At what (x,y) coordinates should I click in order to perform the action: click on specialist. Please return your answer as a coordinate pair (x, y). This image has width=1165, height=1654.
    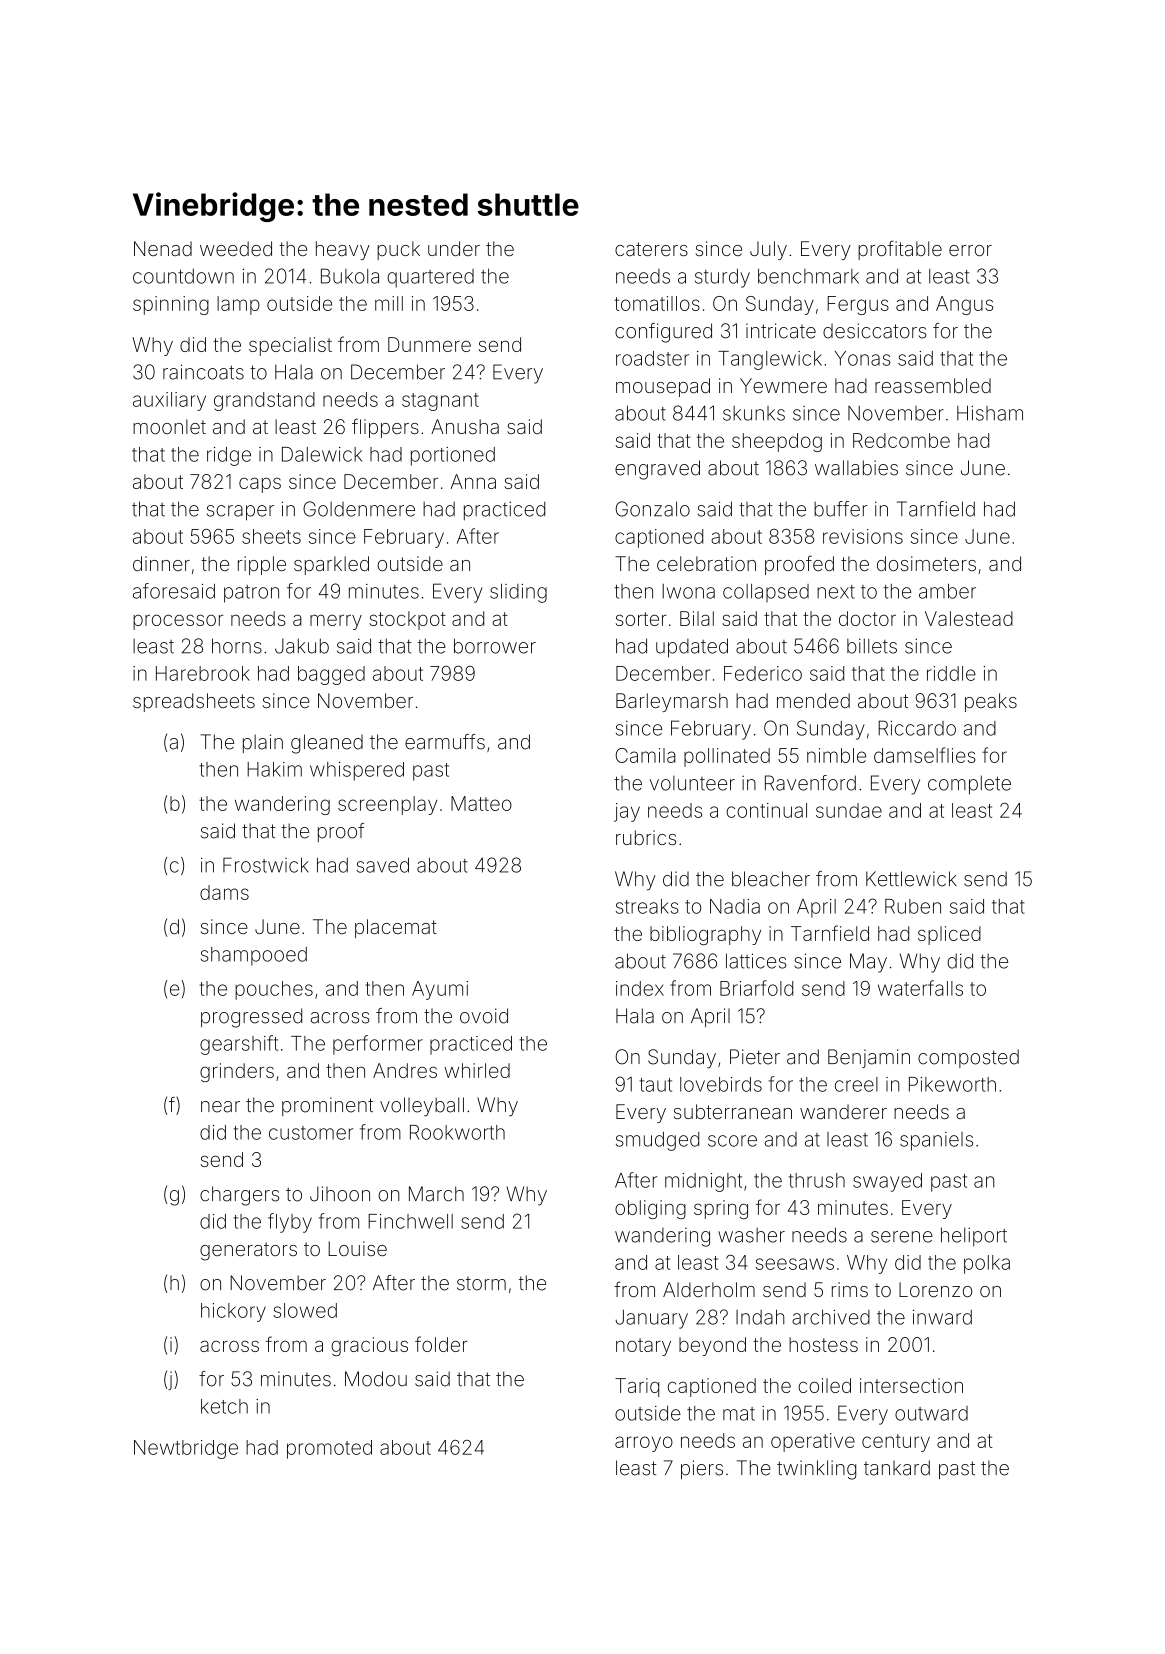
    Looking at the image, I should click on (290, 346).
